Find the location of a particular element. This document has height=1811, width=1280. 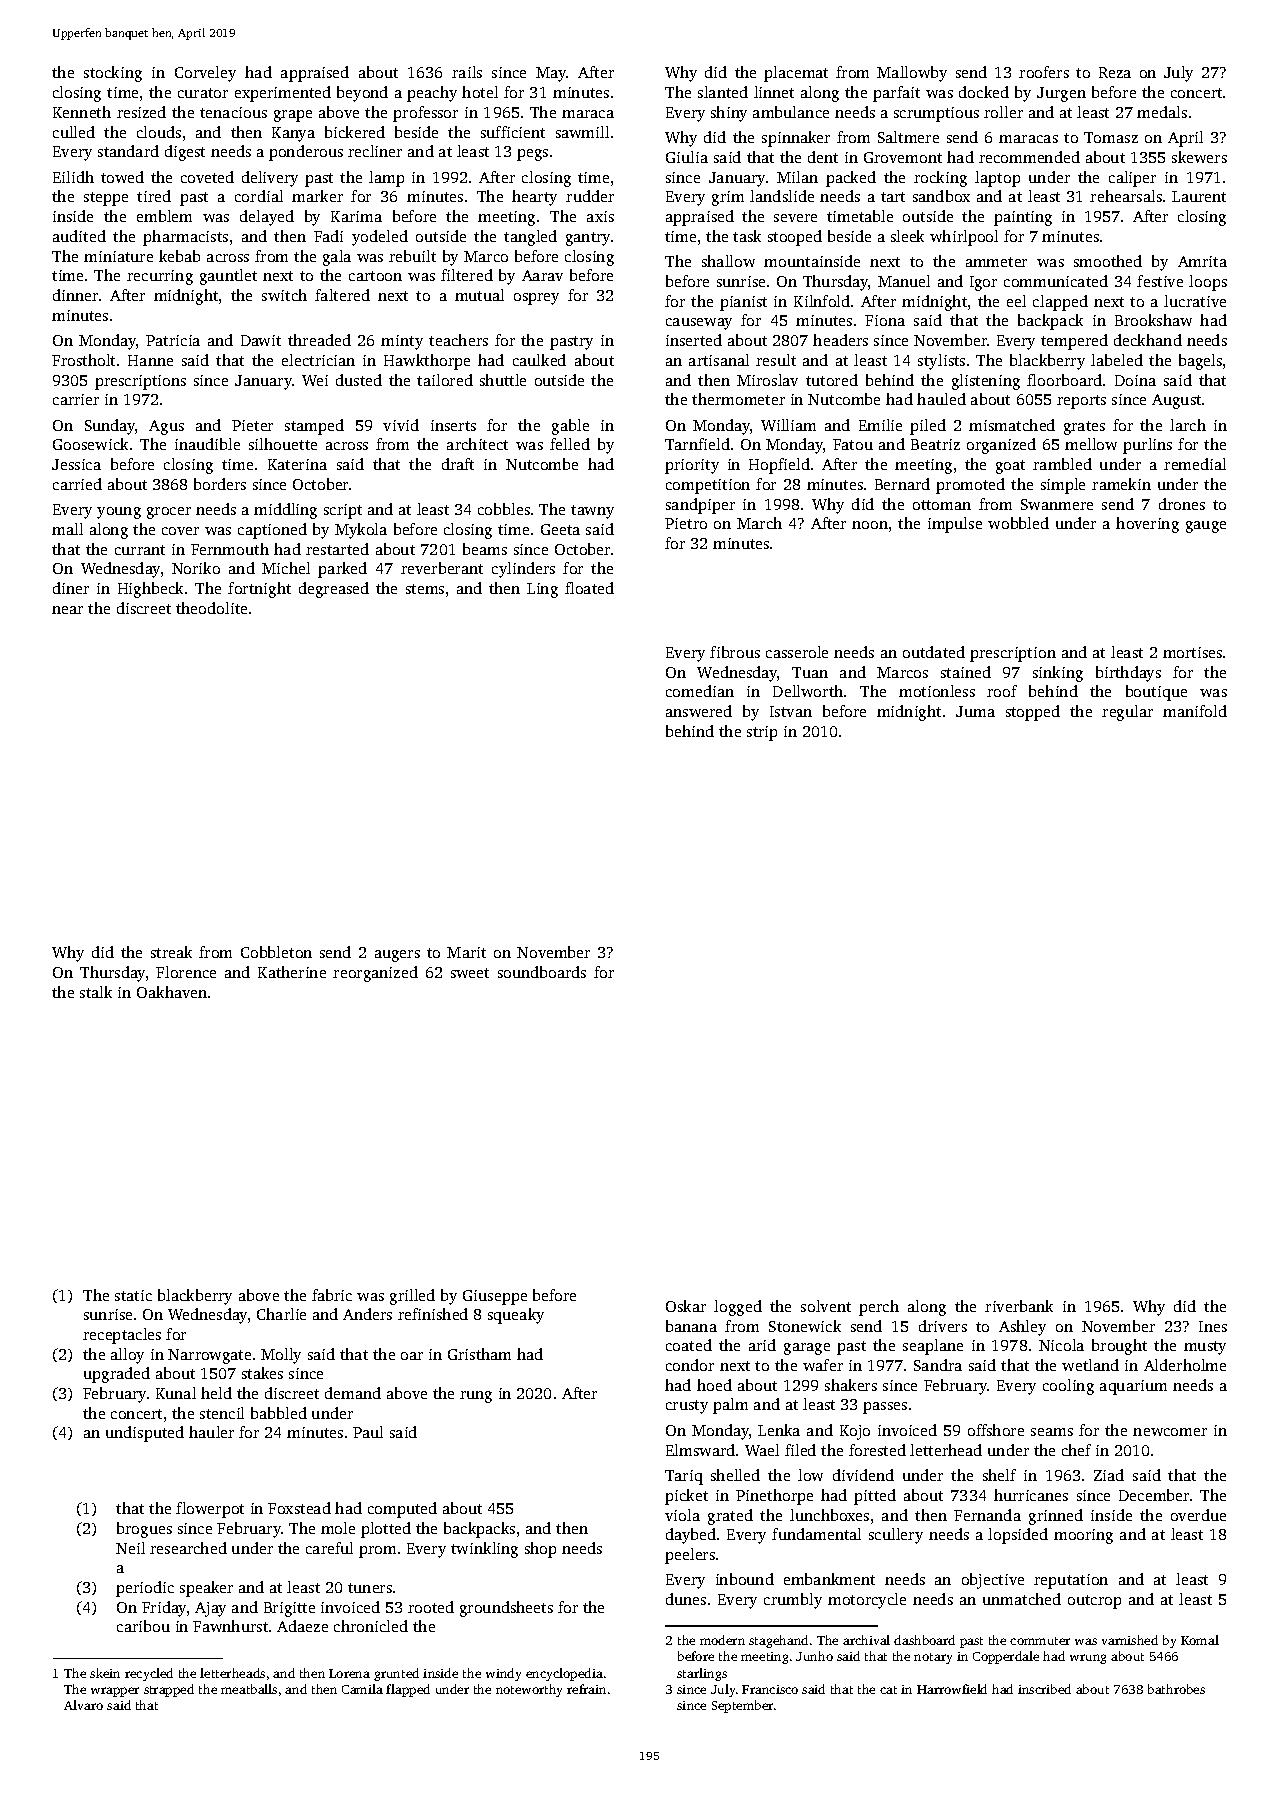

loops is located at coordinates (1208, 283).
